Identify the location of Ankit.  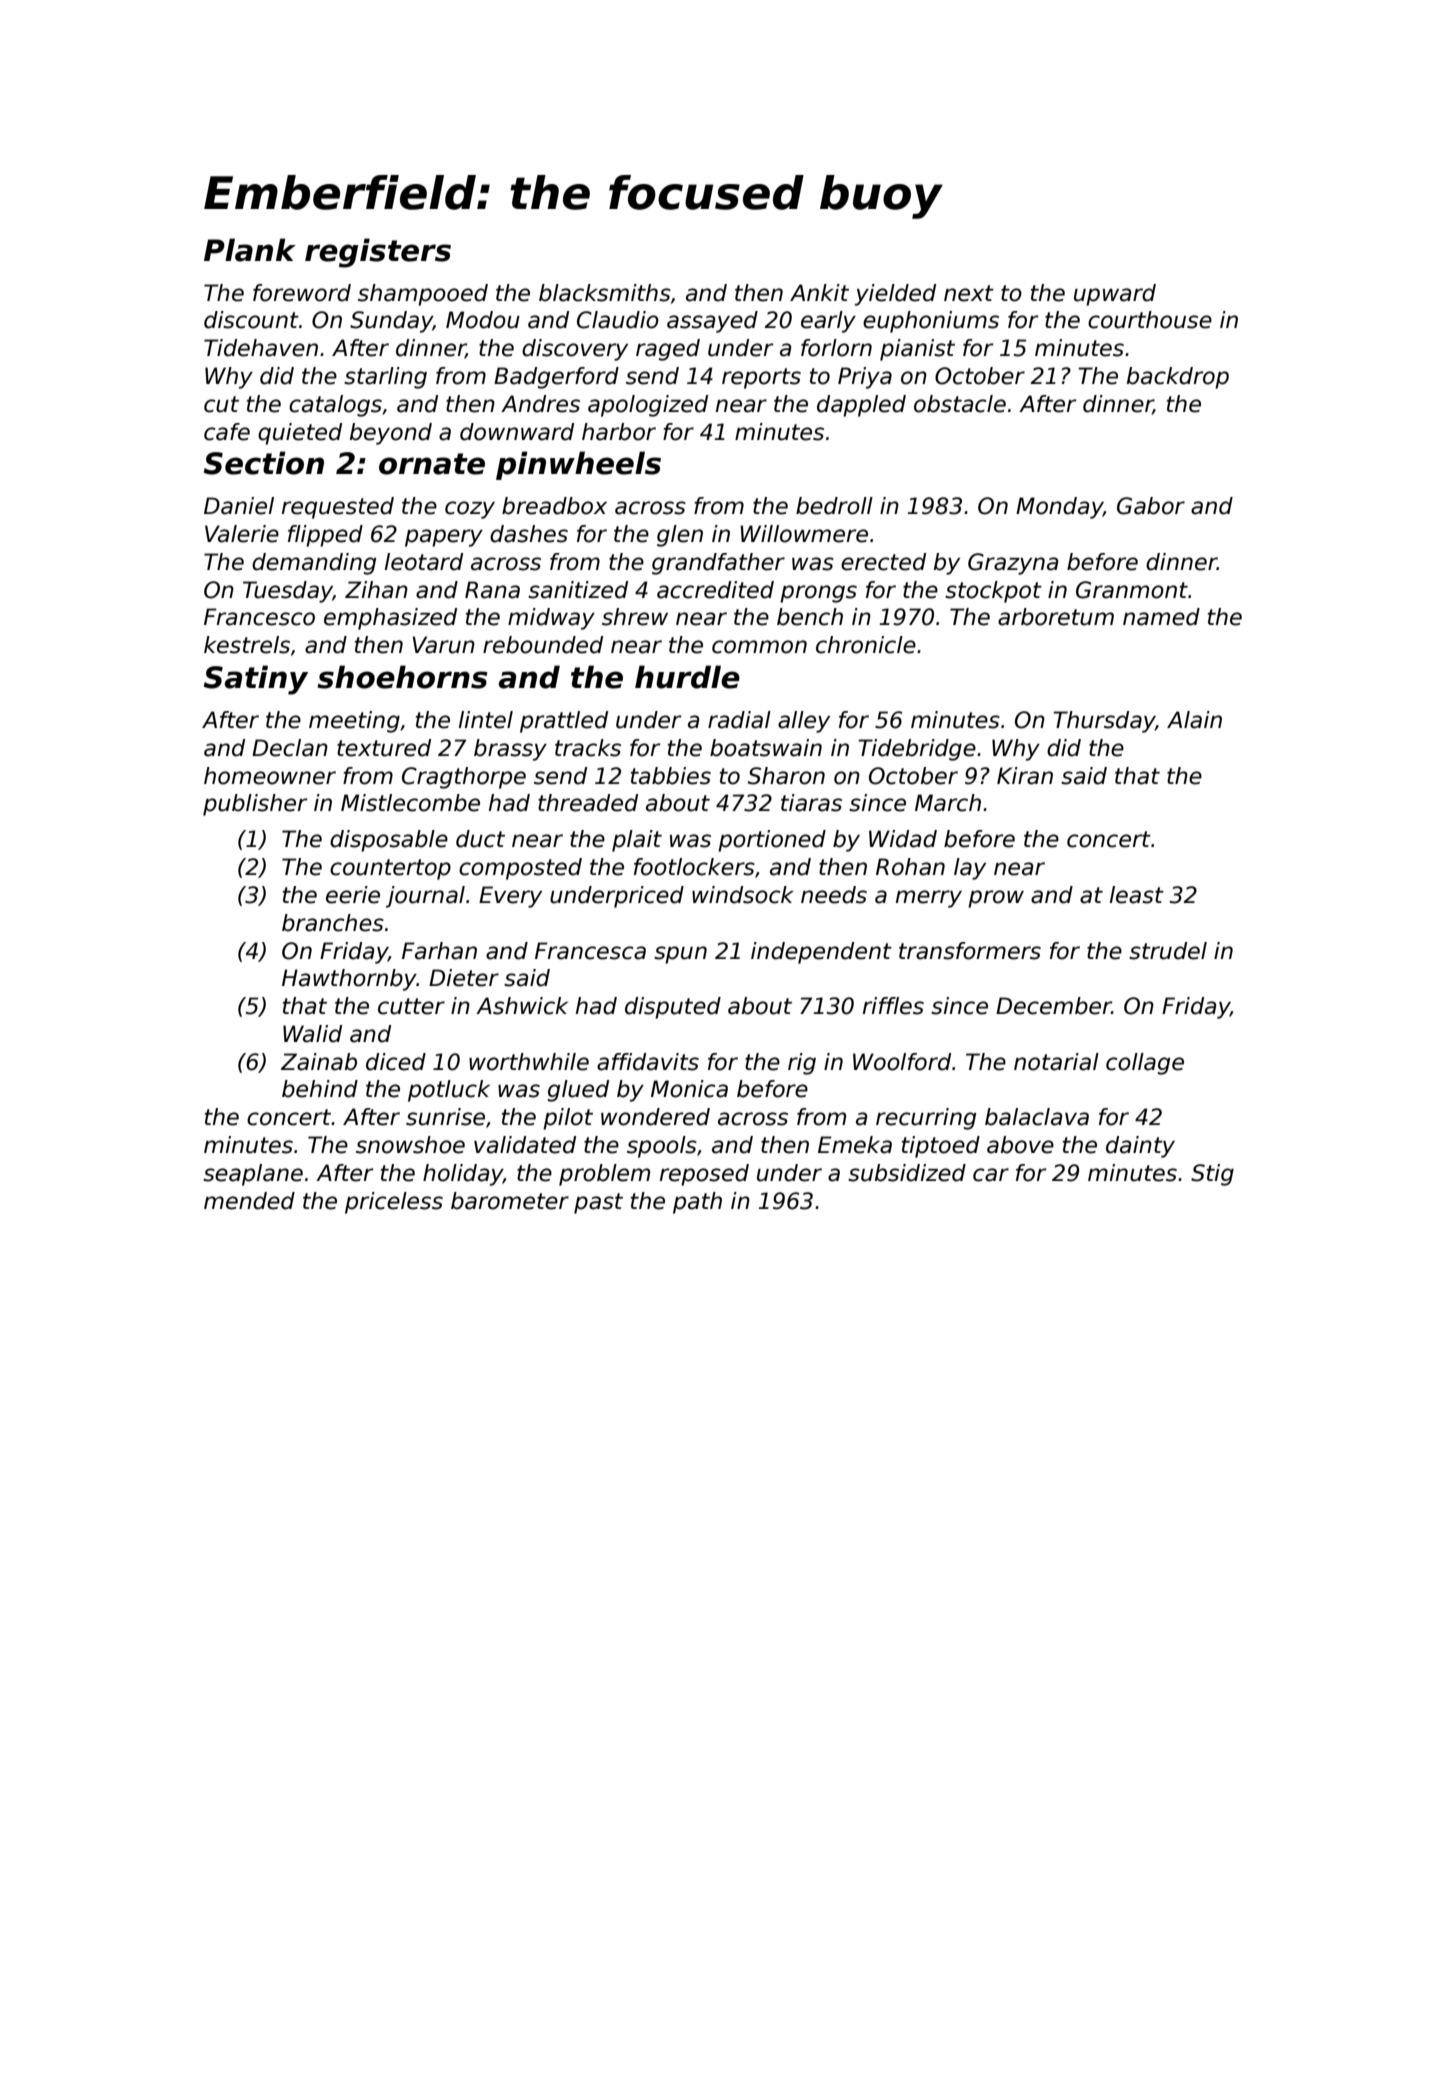
(819, 292).
